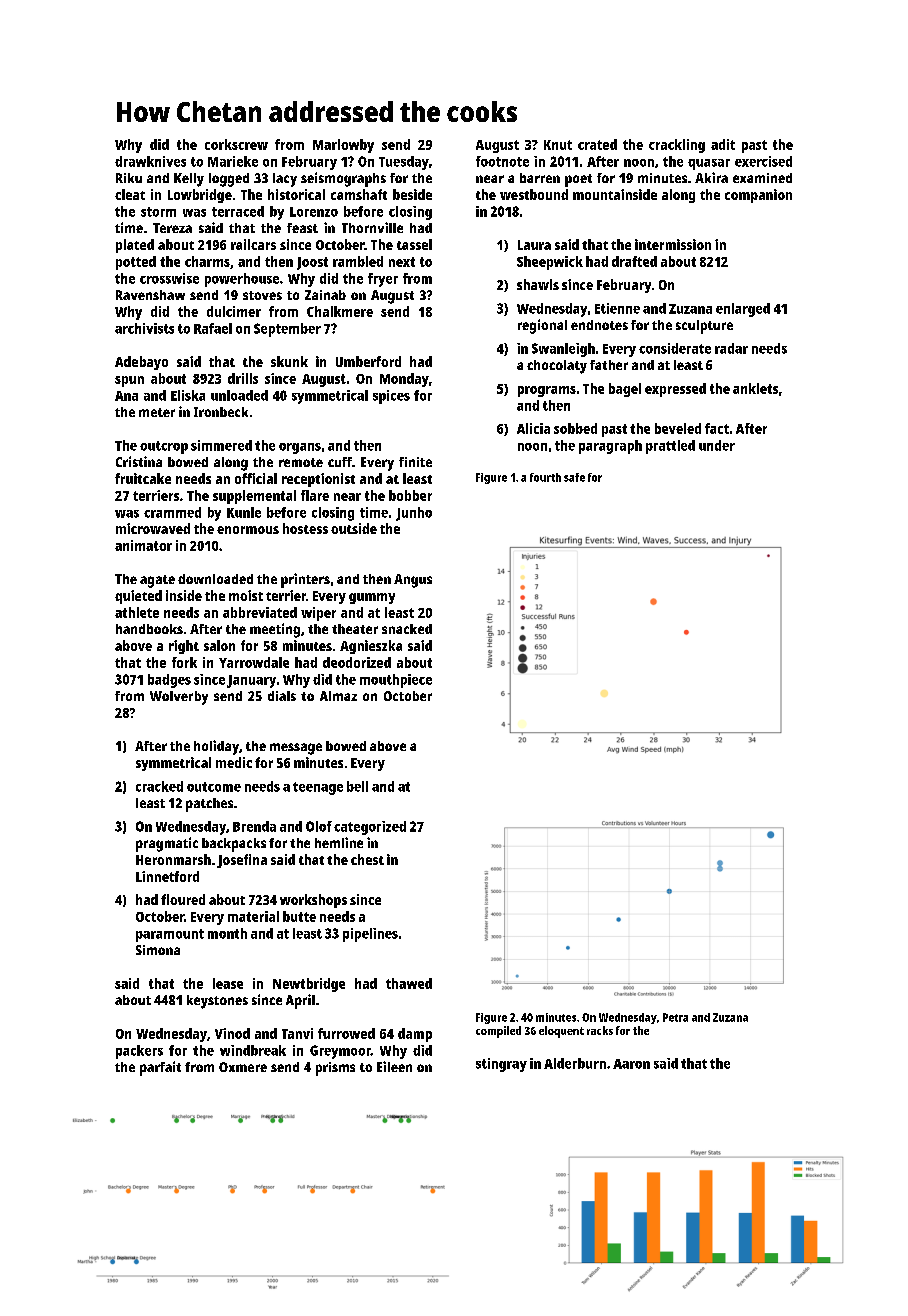 The image size is (908, 1316). What do you see at coordinates (407, 629) in the screenshot?
I see `snacked` at bounding box center [407, 629].
